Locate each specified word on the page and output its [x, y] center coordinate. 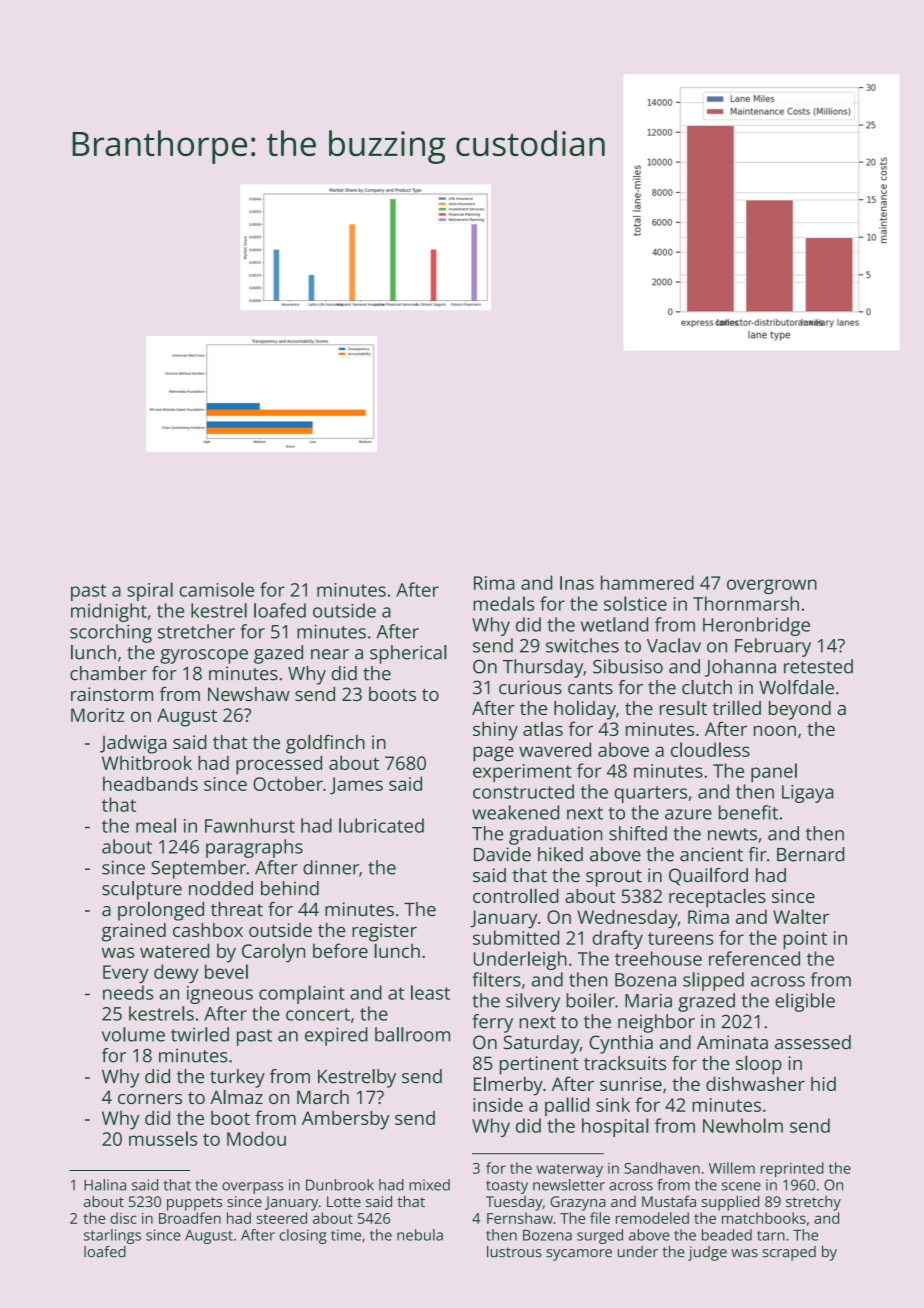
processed [279, 765]
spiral [150, 591]
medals [503, 603]
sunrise [631, 1084]
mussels [163, 1138]
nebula [420, 1235]
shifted [638, 833]
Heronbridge [756, 626]
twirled [200, 1034]
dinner [331, 867]
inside [498, 1104]
